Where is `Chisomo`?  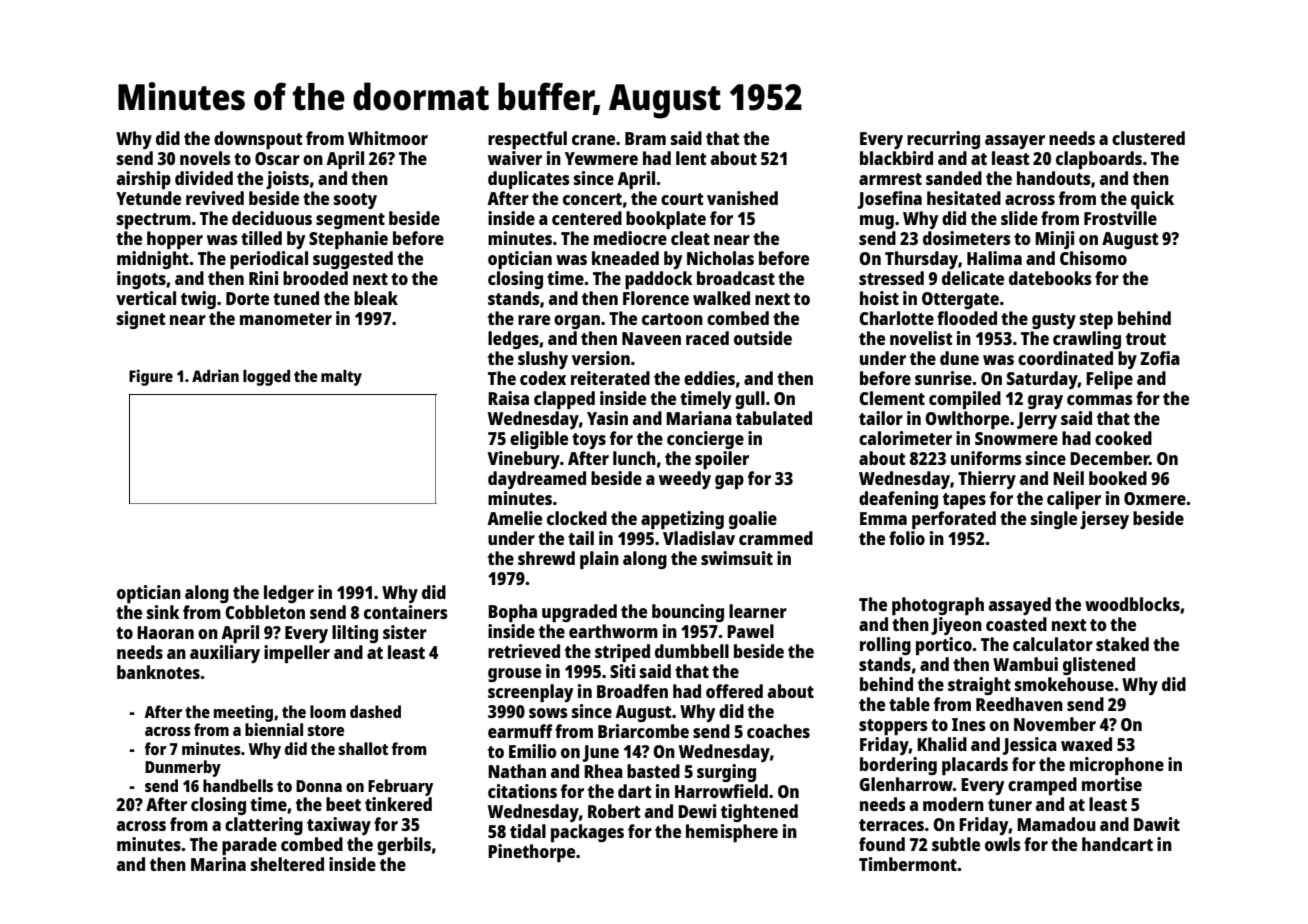 Chisomo is located at coordinates (1093, 258).
